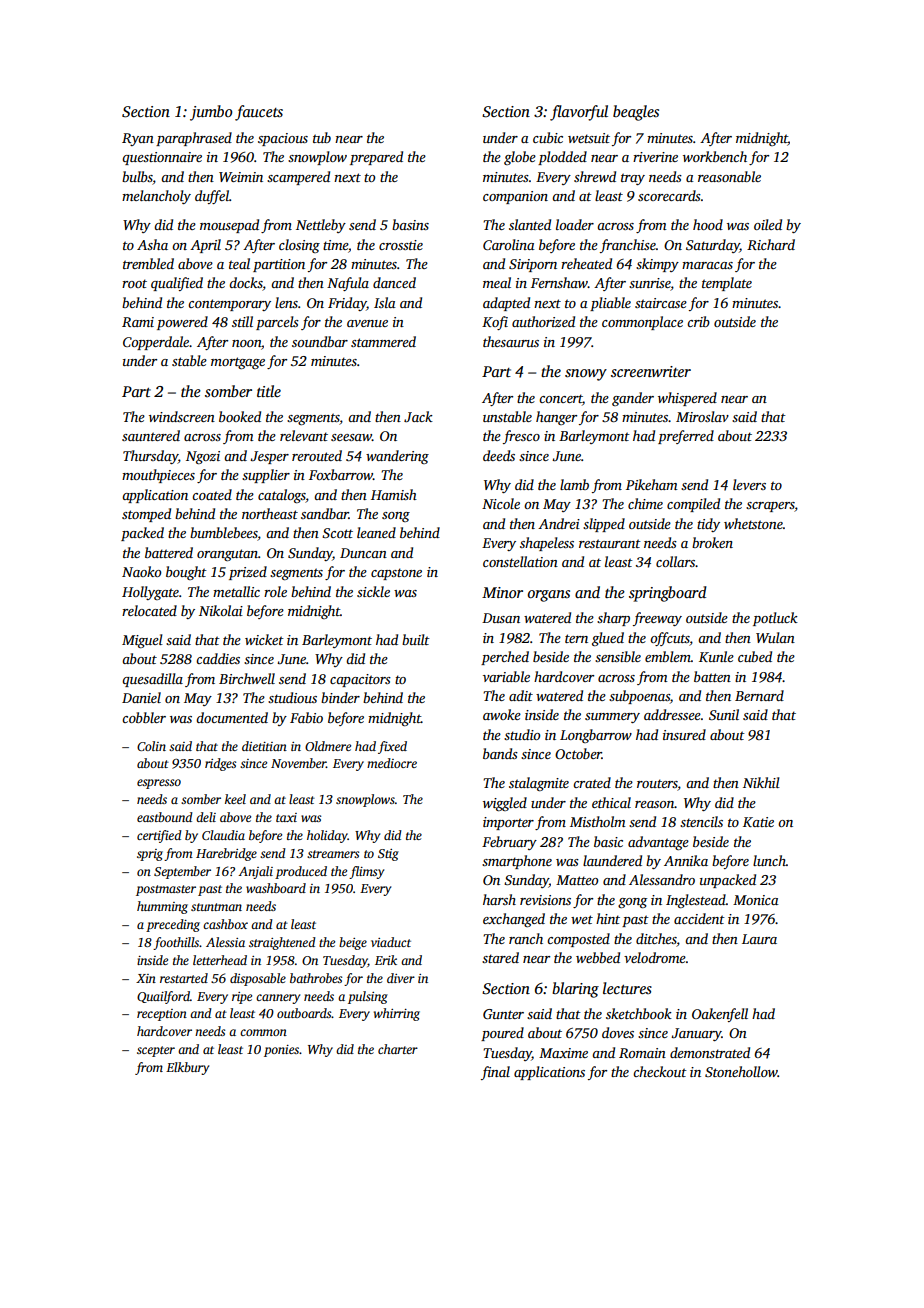  I want to click on tern, so click(576, 638).
